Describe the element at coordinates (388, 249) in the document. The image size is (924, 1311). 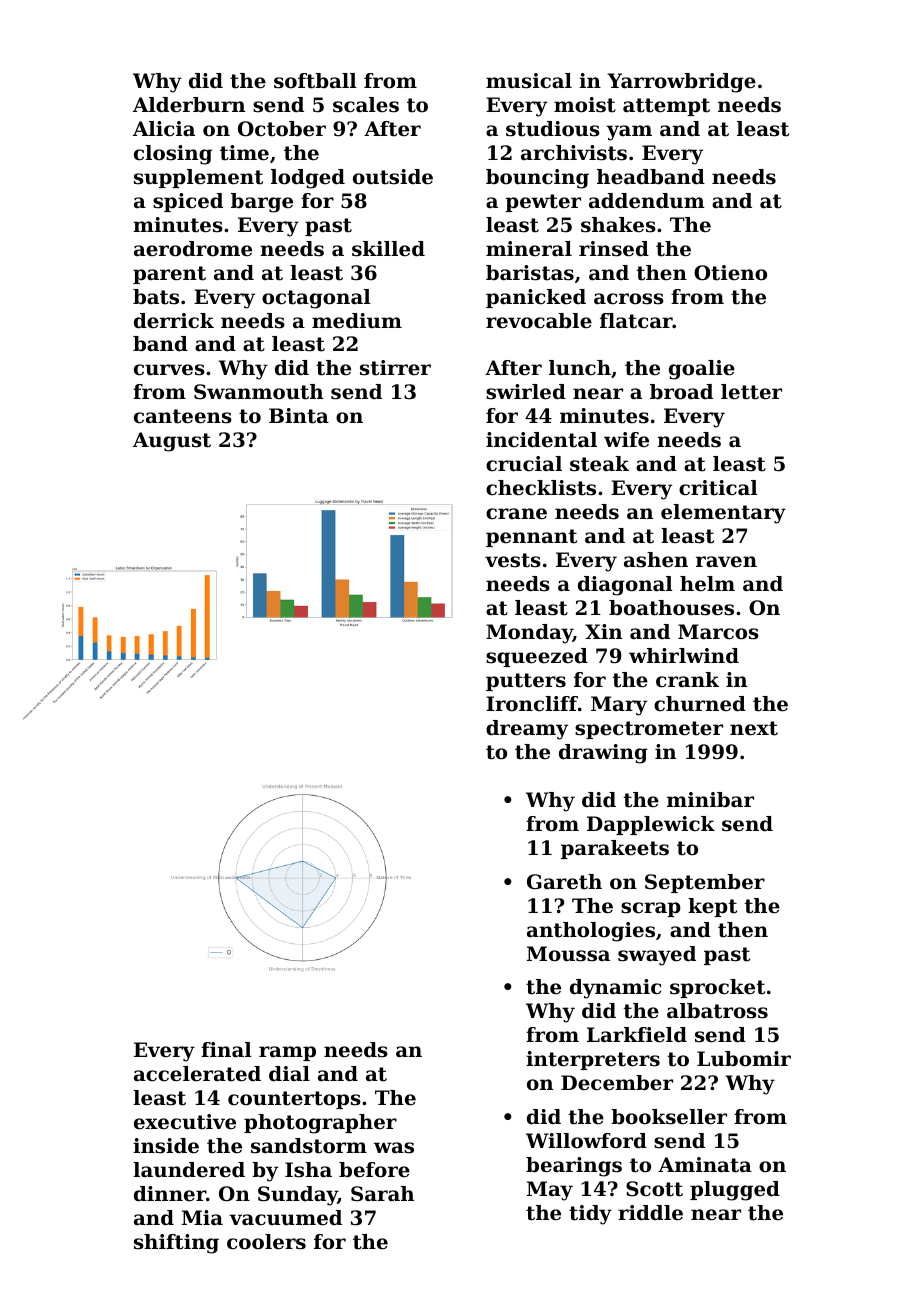
I see `skilled` at that location.
